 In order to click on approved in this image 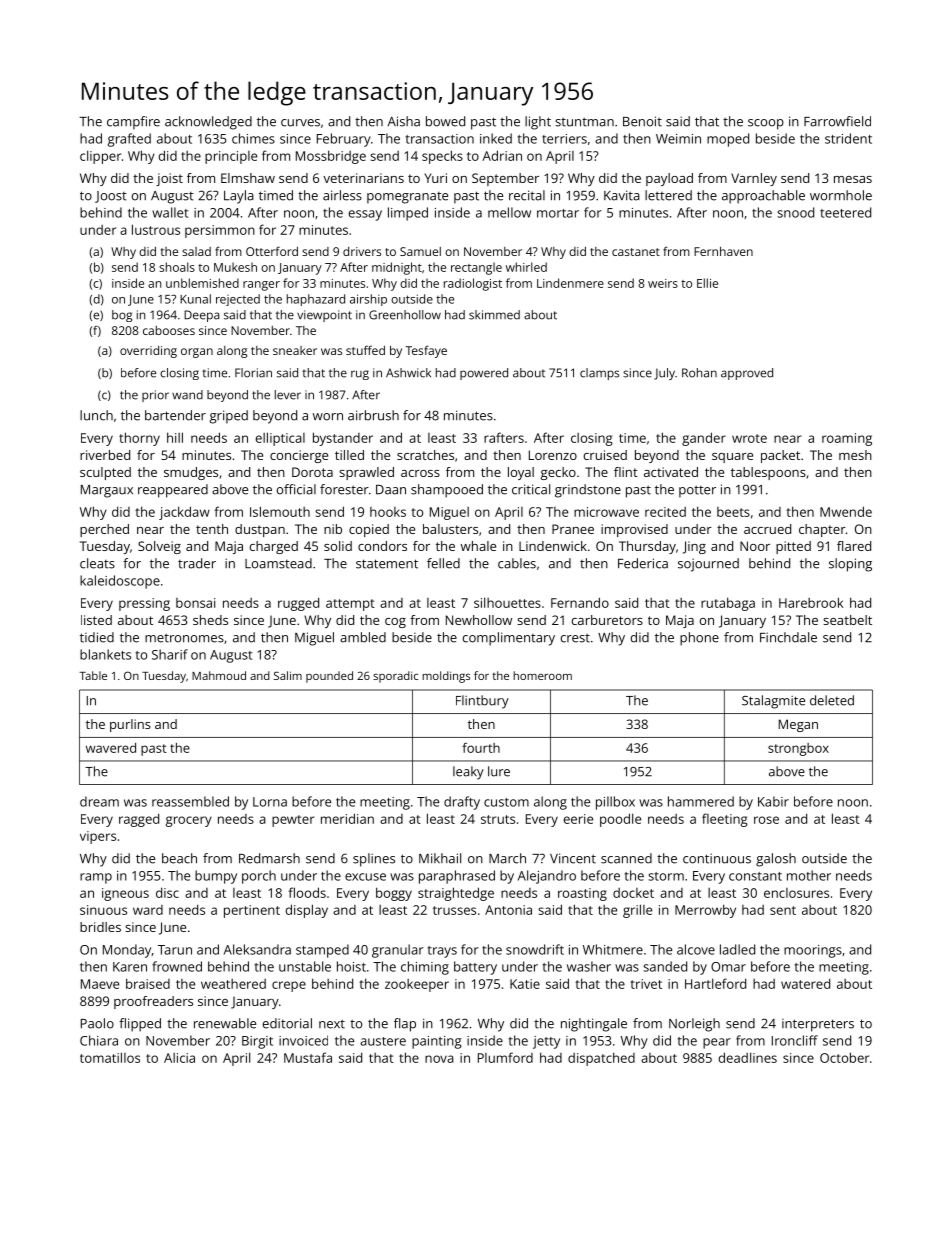, I will do `click(747, 374)`.
